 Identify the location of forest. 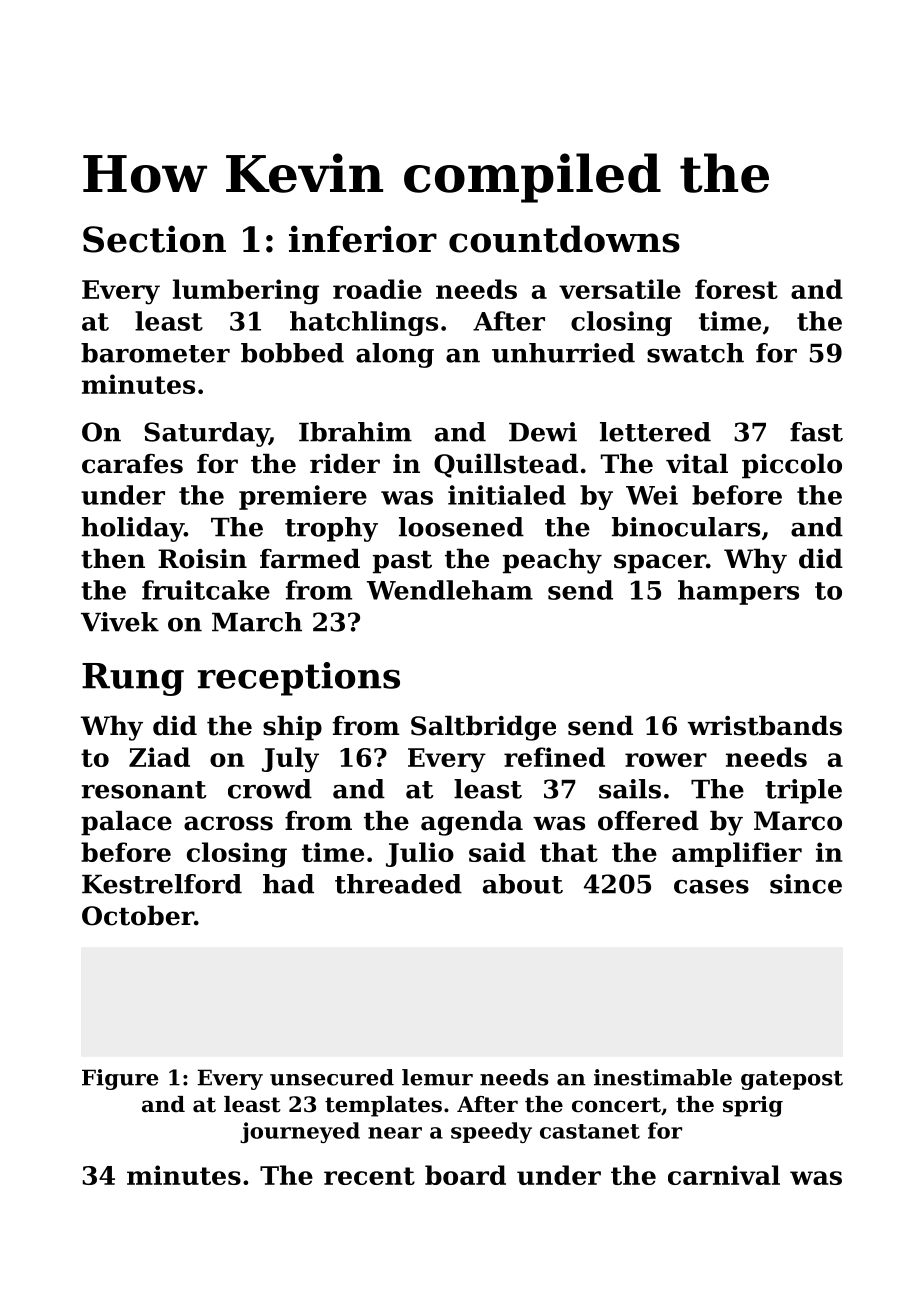
(736, 289).
